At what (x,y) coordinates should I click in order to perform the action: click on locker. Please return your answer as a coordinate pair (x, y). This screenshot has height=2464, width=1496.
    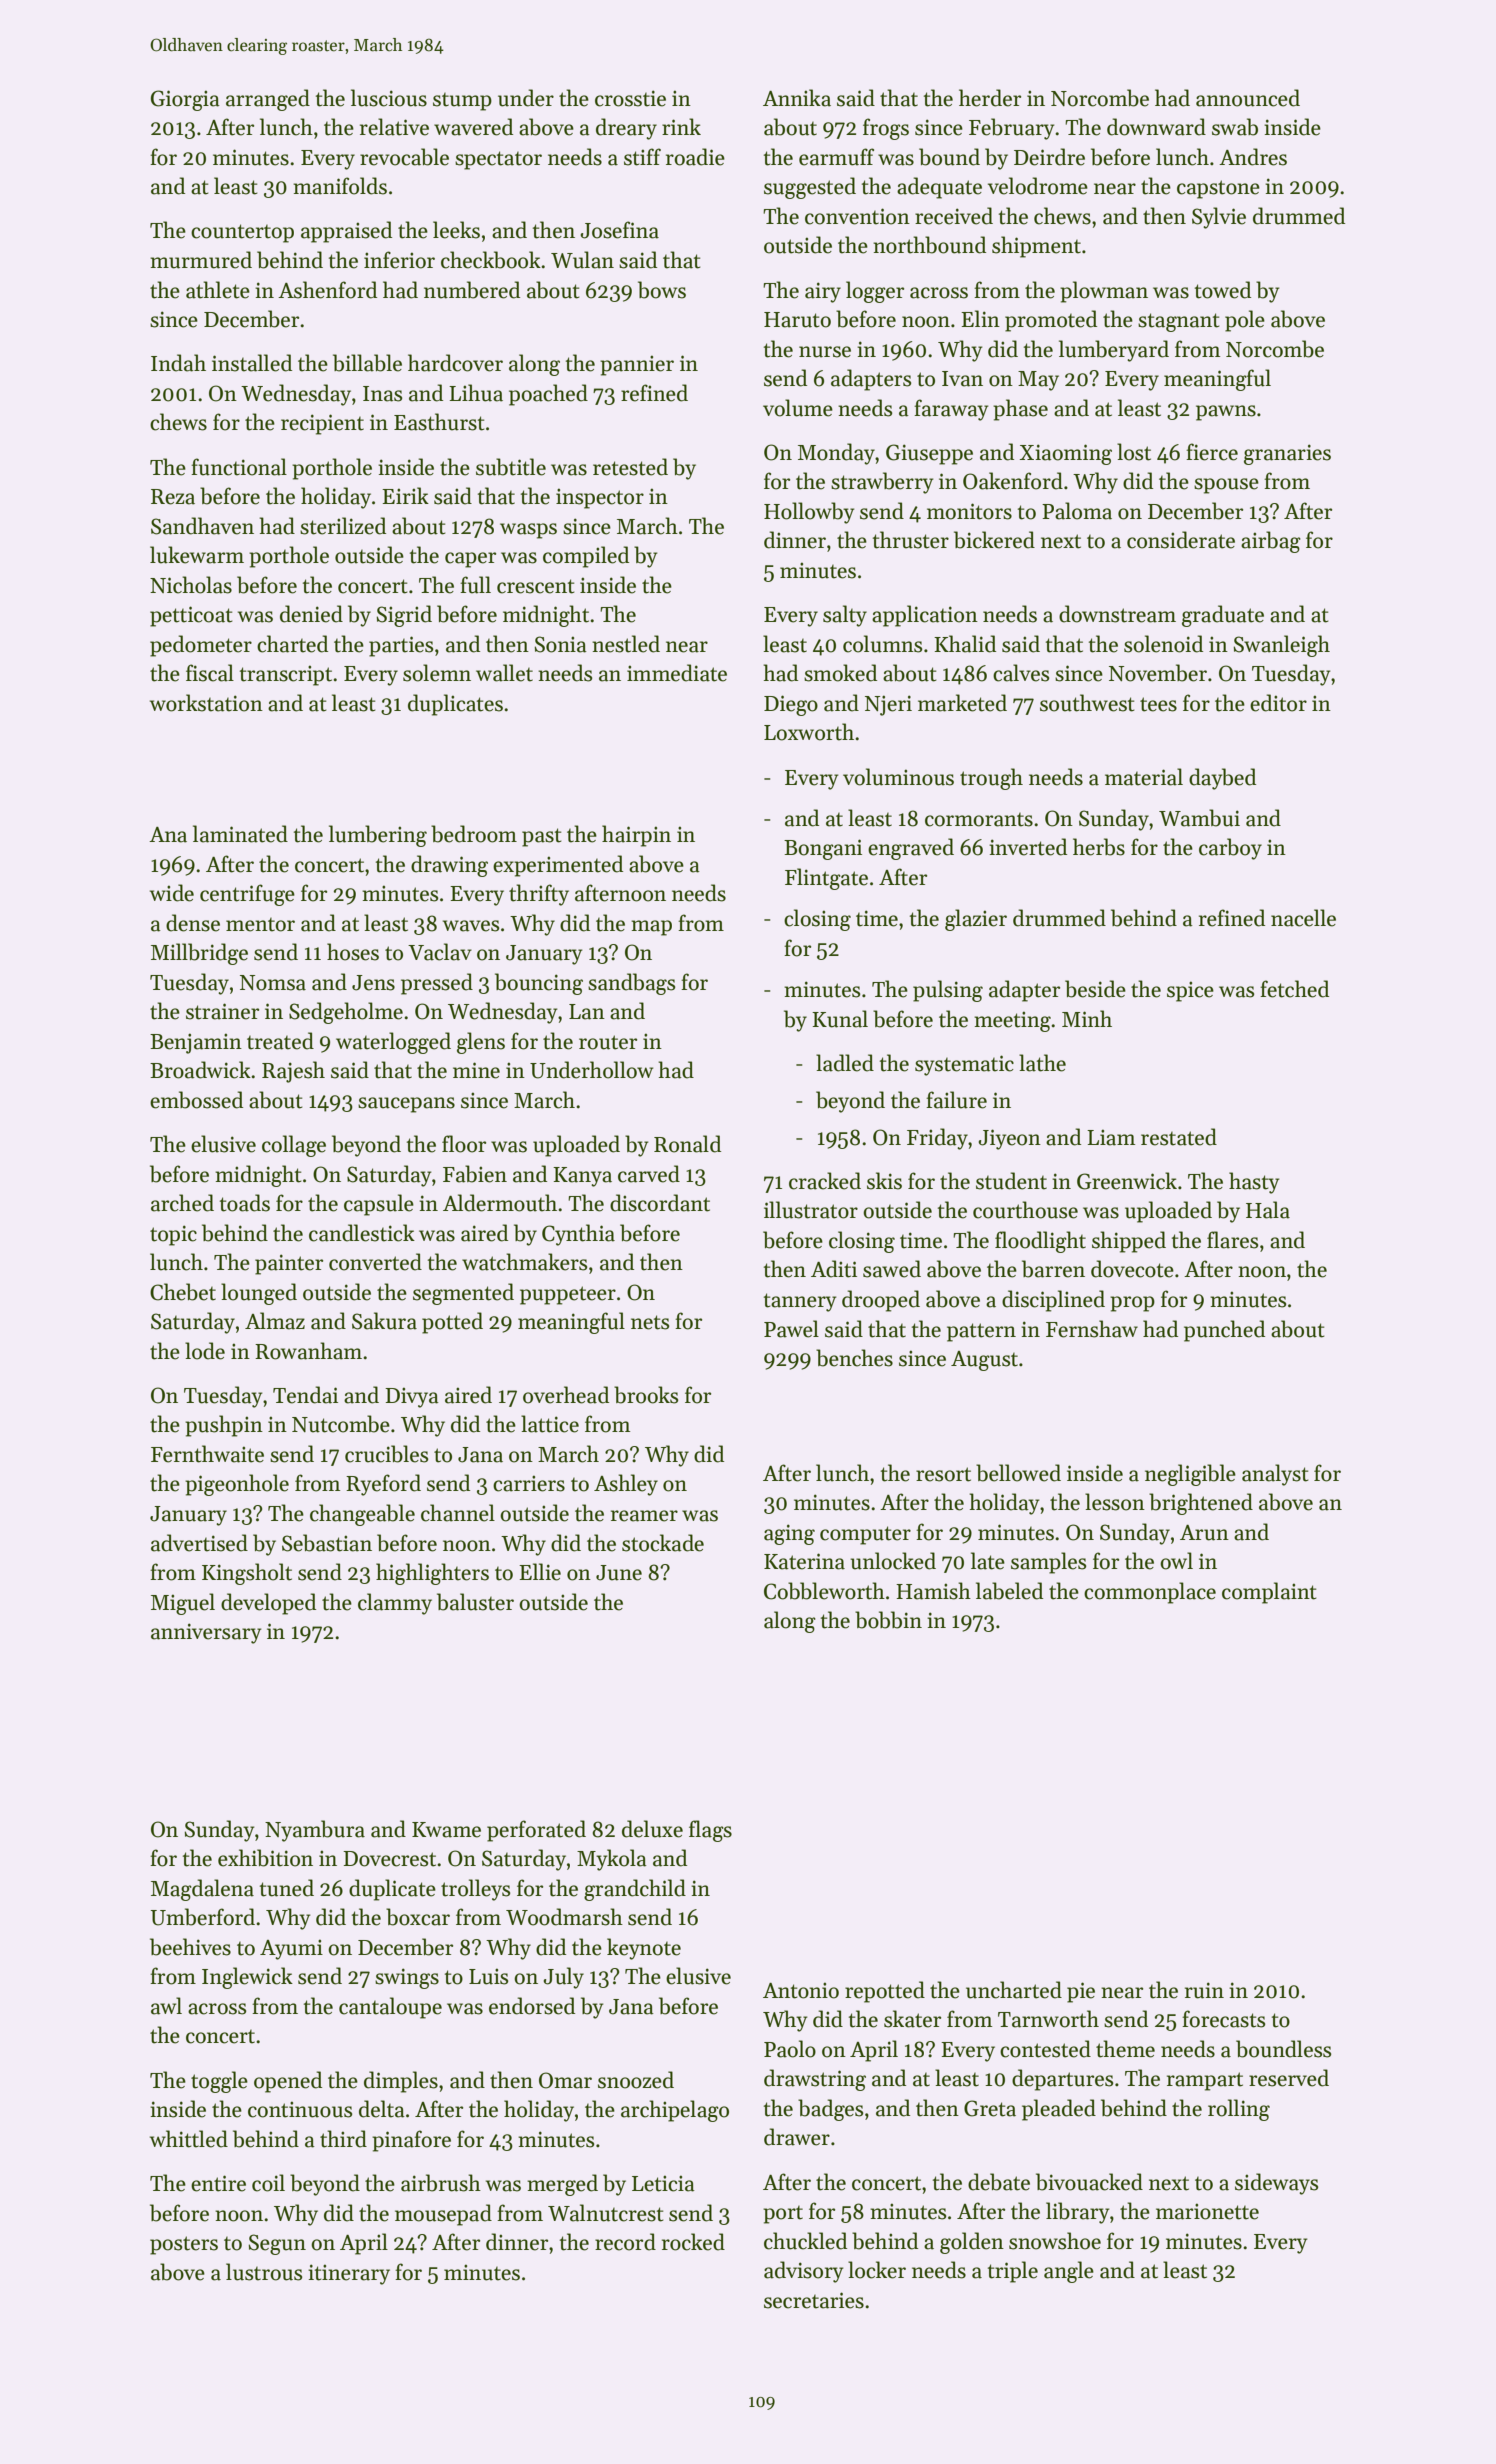
    Looking at the image, I should click on (877, 2270).
